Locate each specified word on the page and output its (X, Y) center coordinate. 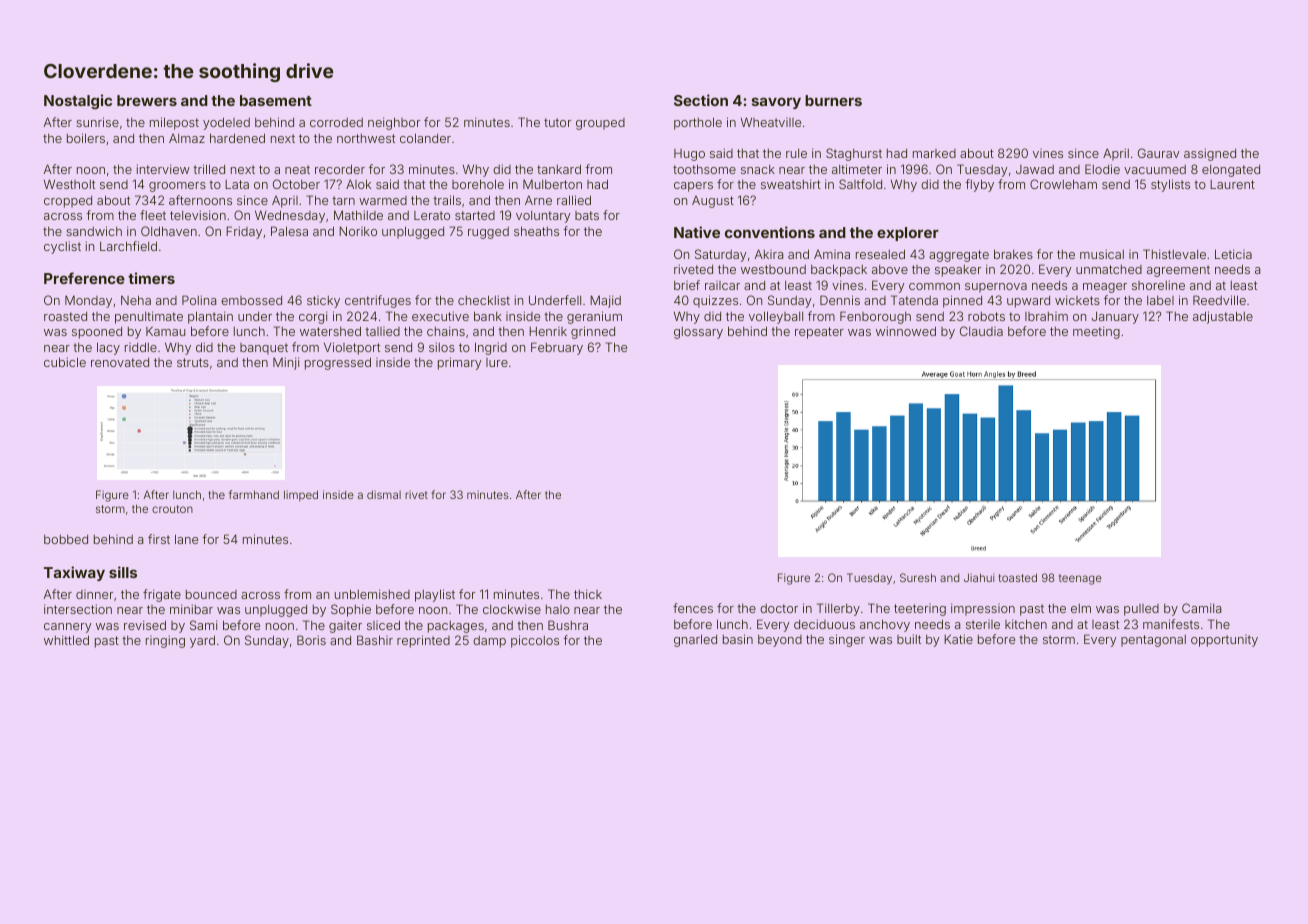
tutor (557, 122)
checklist (484, 300)
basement (276, 100)
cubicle (65, 362)
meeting (1096, 332)
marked (934, 153)
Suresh (918, 577)
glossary (698, 333)
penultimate (149, 317)
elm (1081, 608)
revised (145, 625)
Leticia (1233, 254)
